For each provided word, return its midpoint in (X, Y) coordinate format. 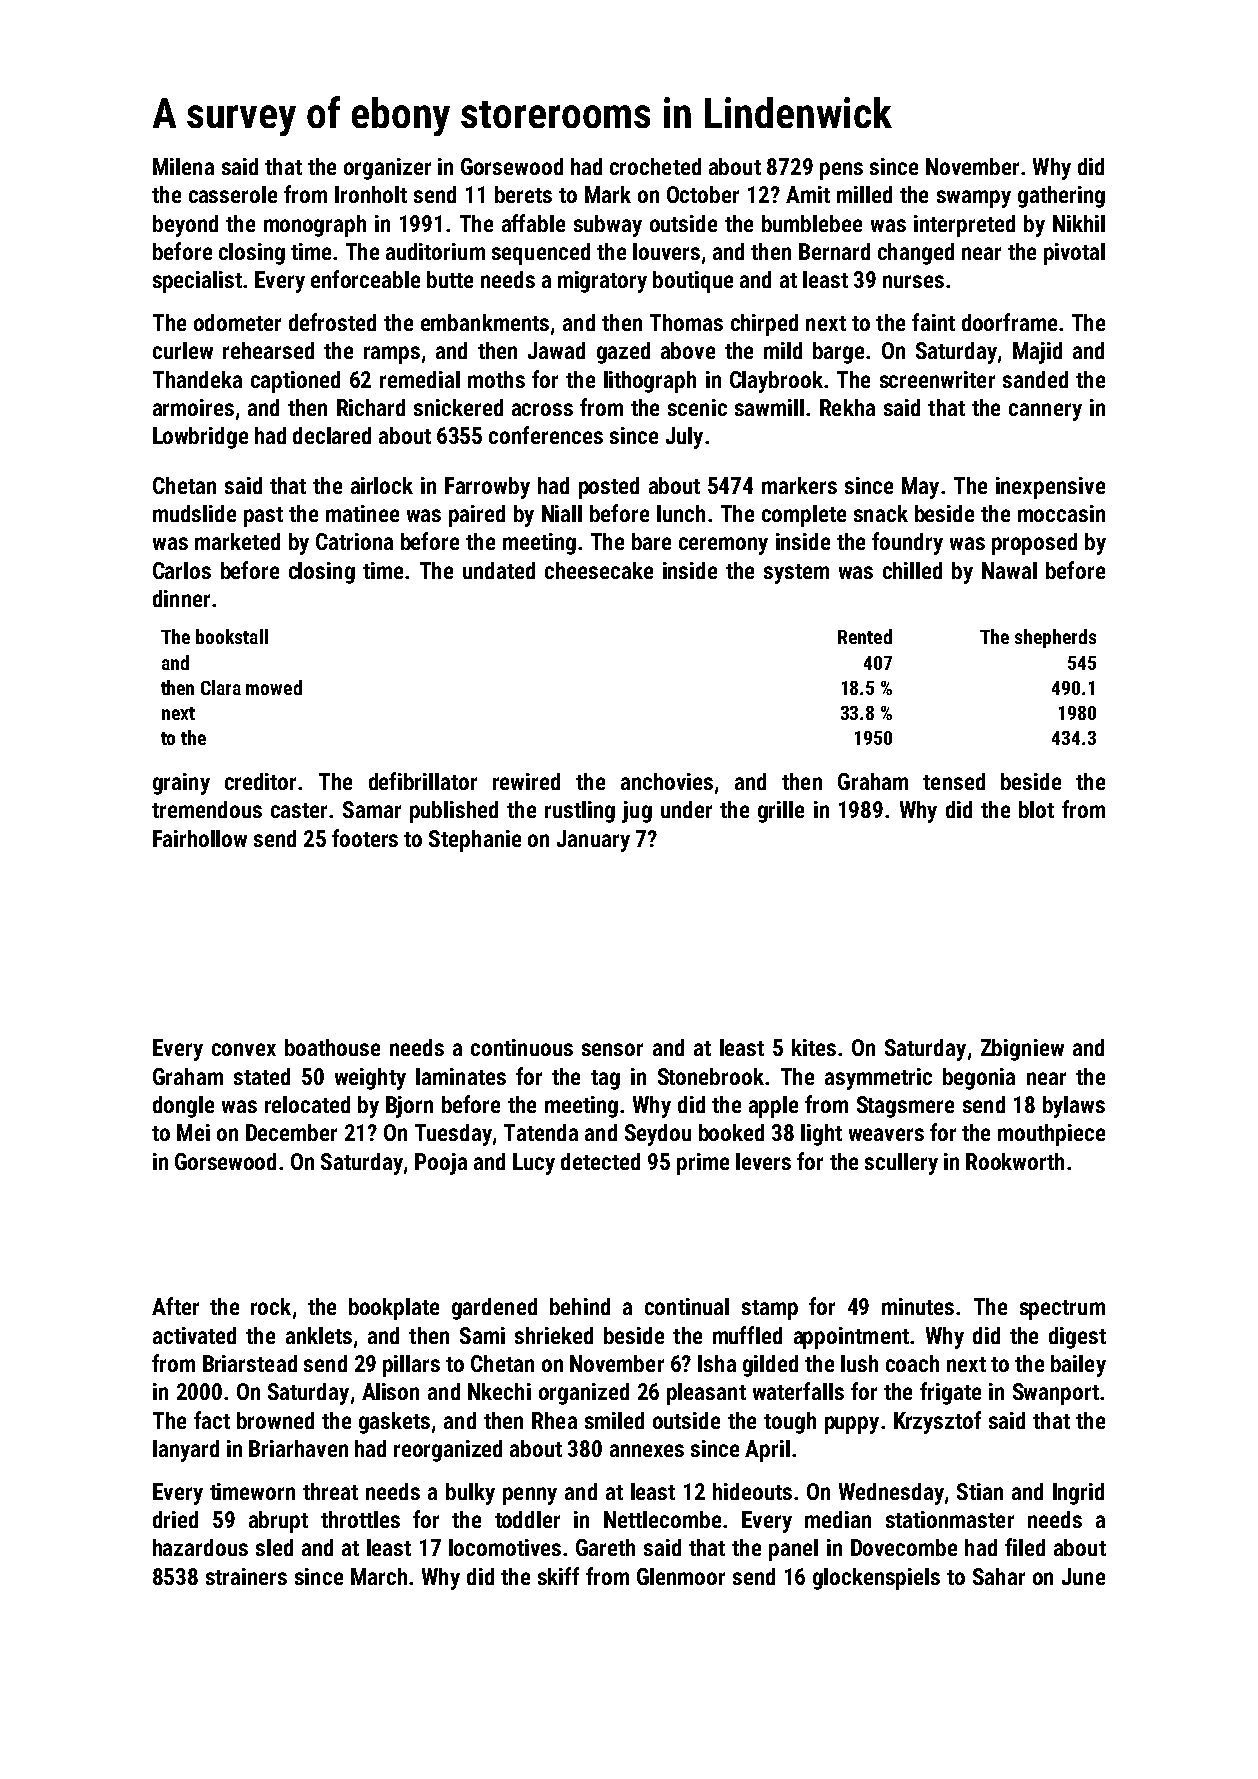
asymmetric (878, 1079)
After (175, 1306)
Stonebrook (711, 1076)
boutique (693, 282)
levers (763, 1161)
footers (365, 838)
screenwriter (937, 379)
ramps (392, 355)
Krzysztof (937, 1422)
